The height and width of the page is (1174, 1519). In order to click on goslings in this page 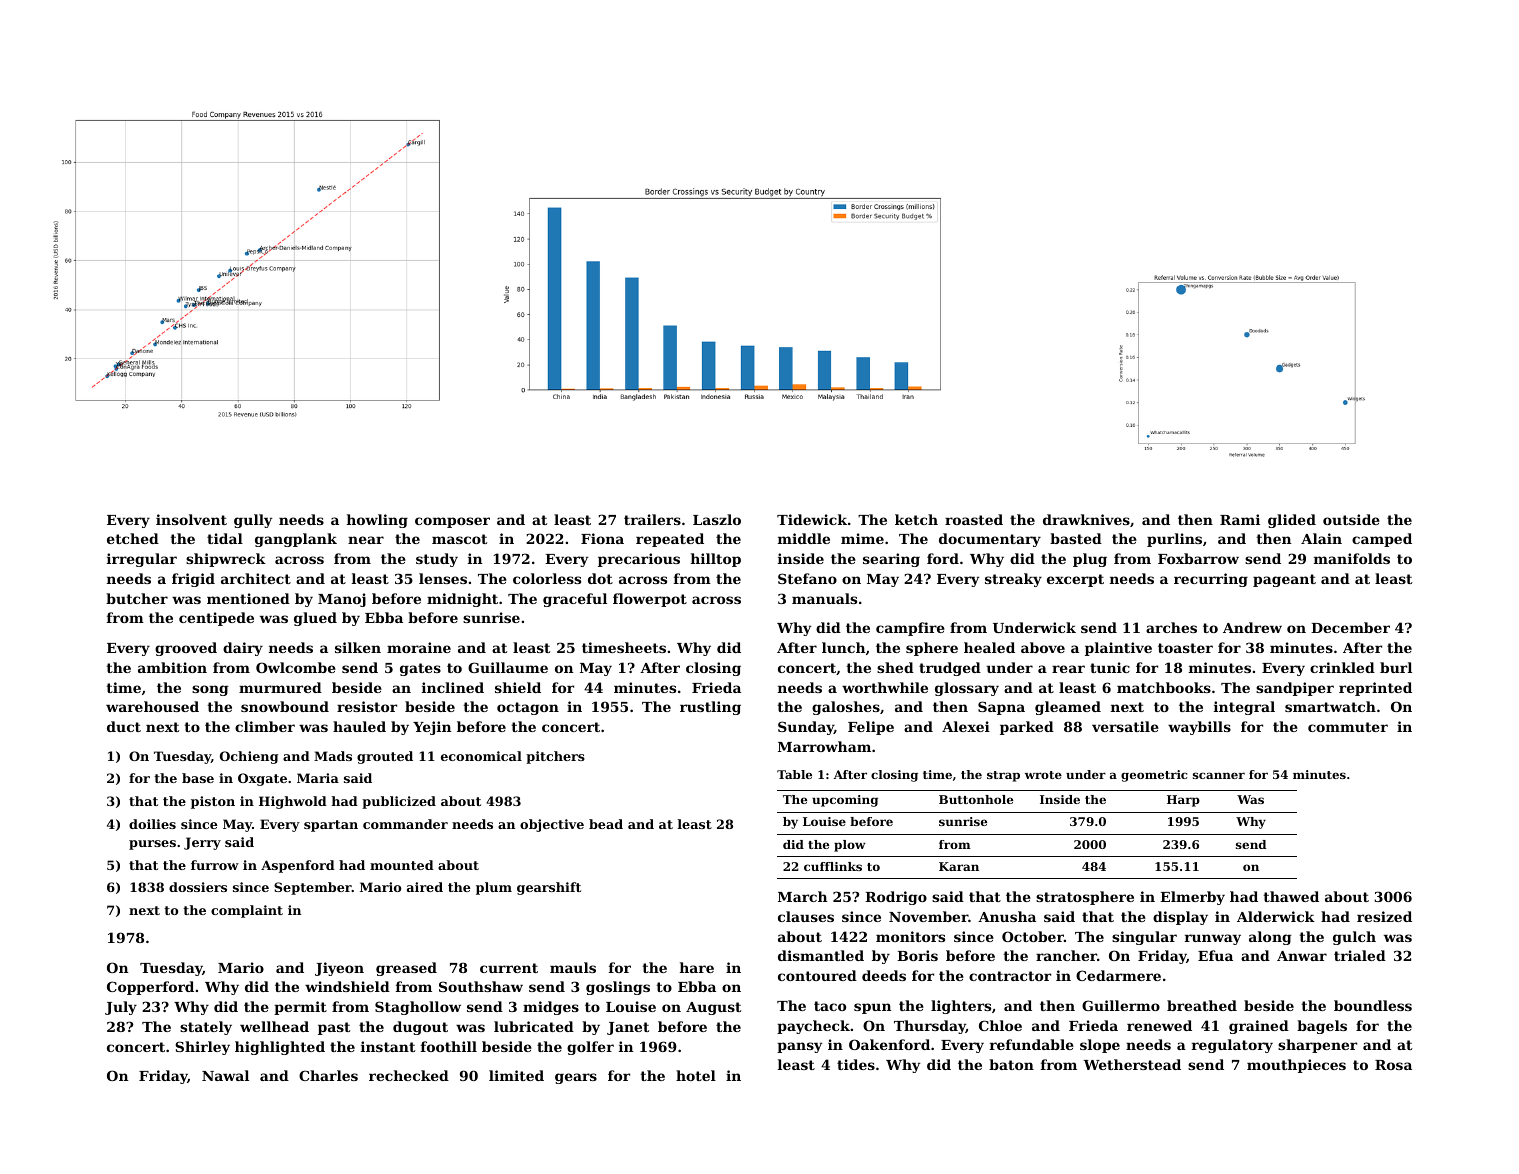, I will do `click(618, 988)`.
